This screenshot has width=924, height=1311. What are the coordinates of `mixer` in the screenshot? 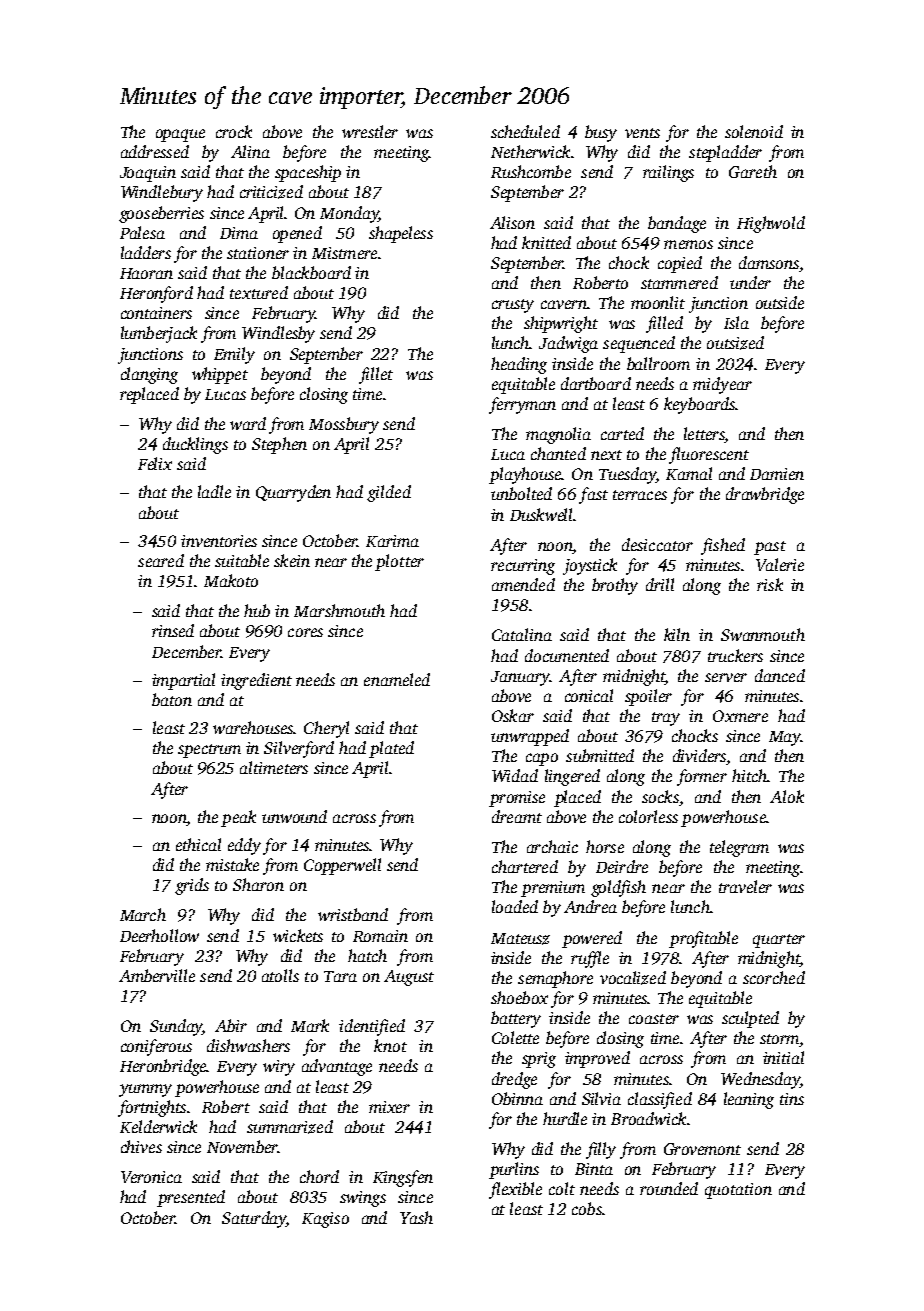 It's located at (389, 1107).
